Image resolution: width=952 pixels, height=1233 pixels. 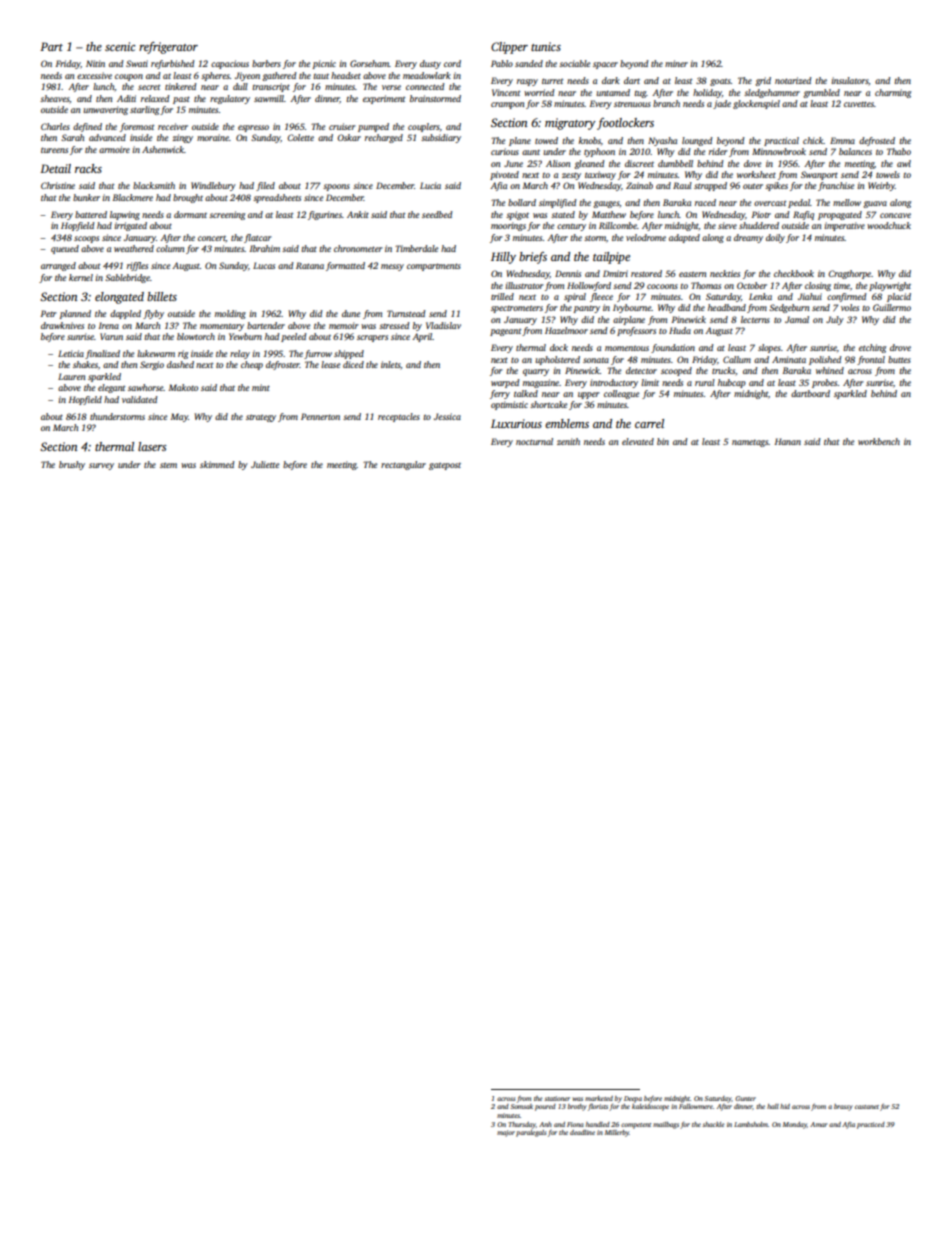 What do you see at coordinates (753, 186) in the page?
I see `outer` at bounding box center [753, 186].
